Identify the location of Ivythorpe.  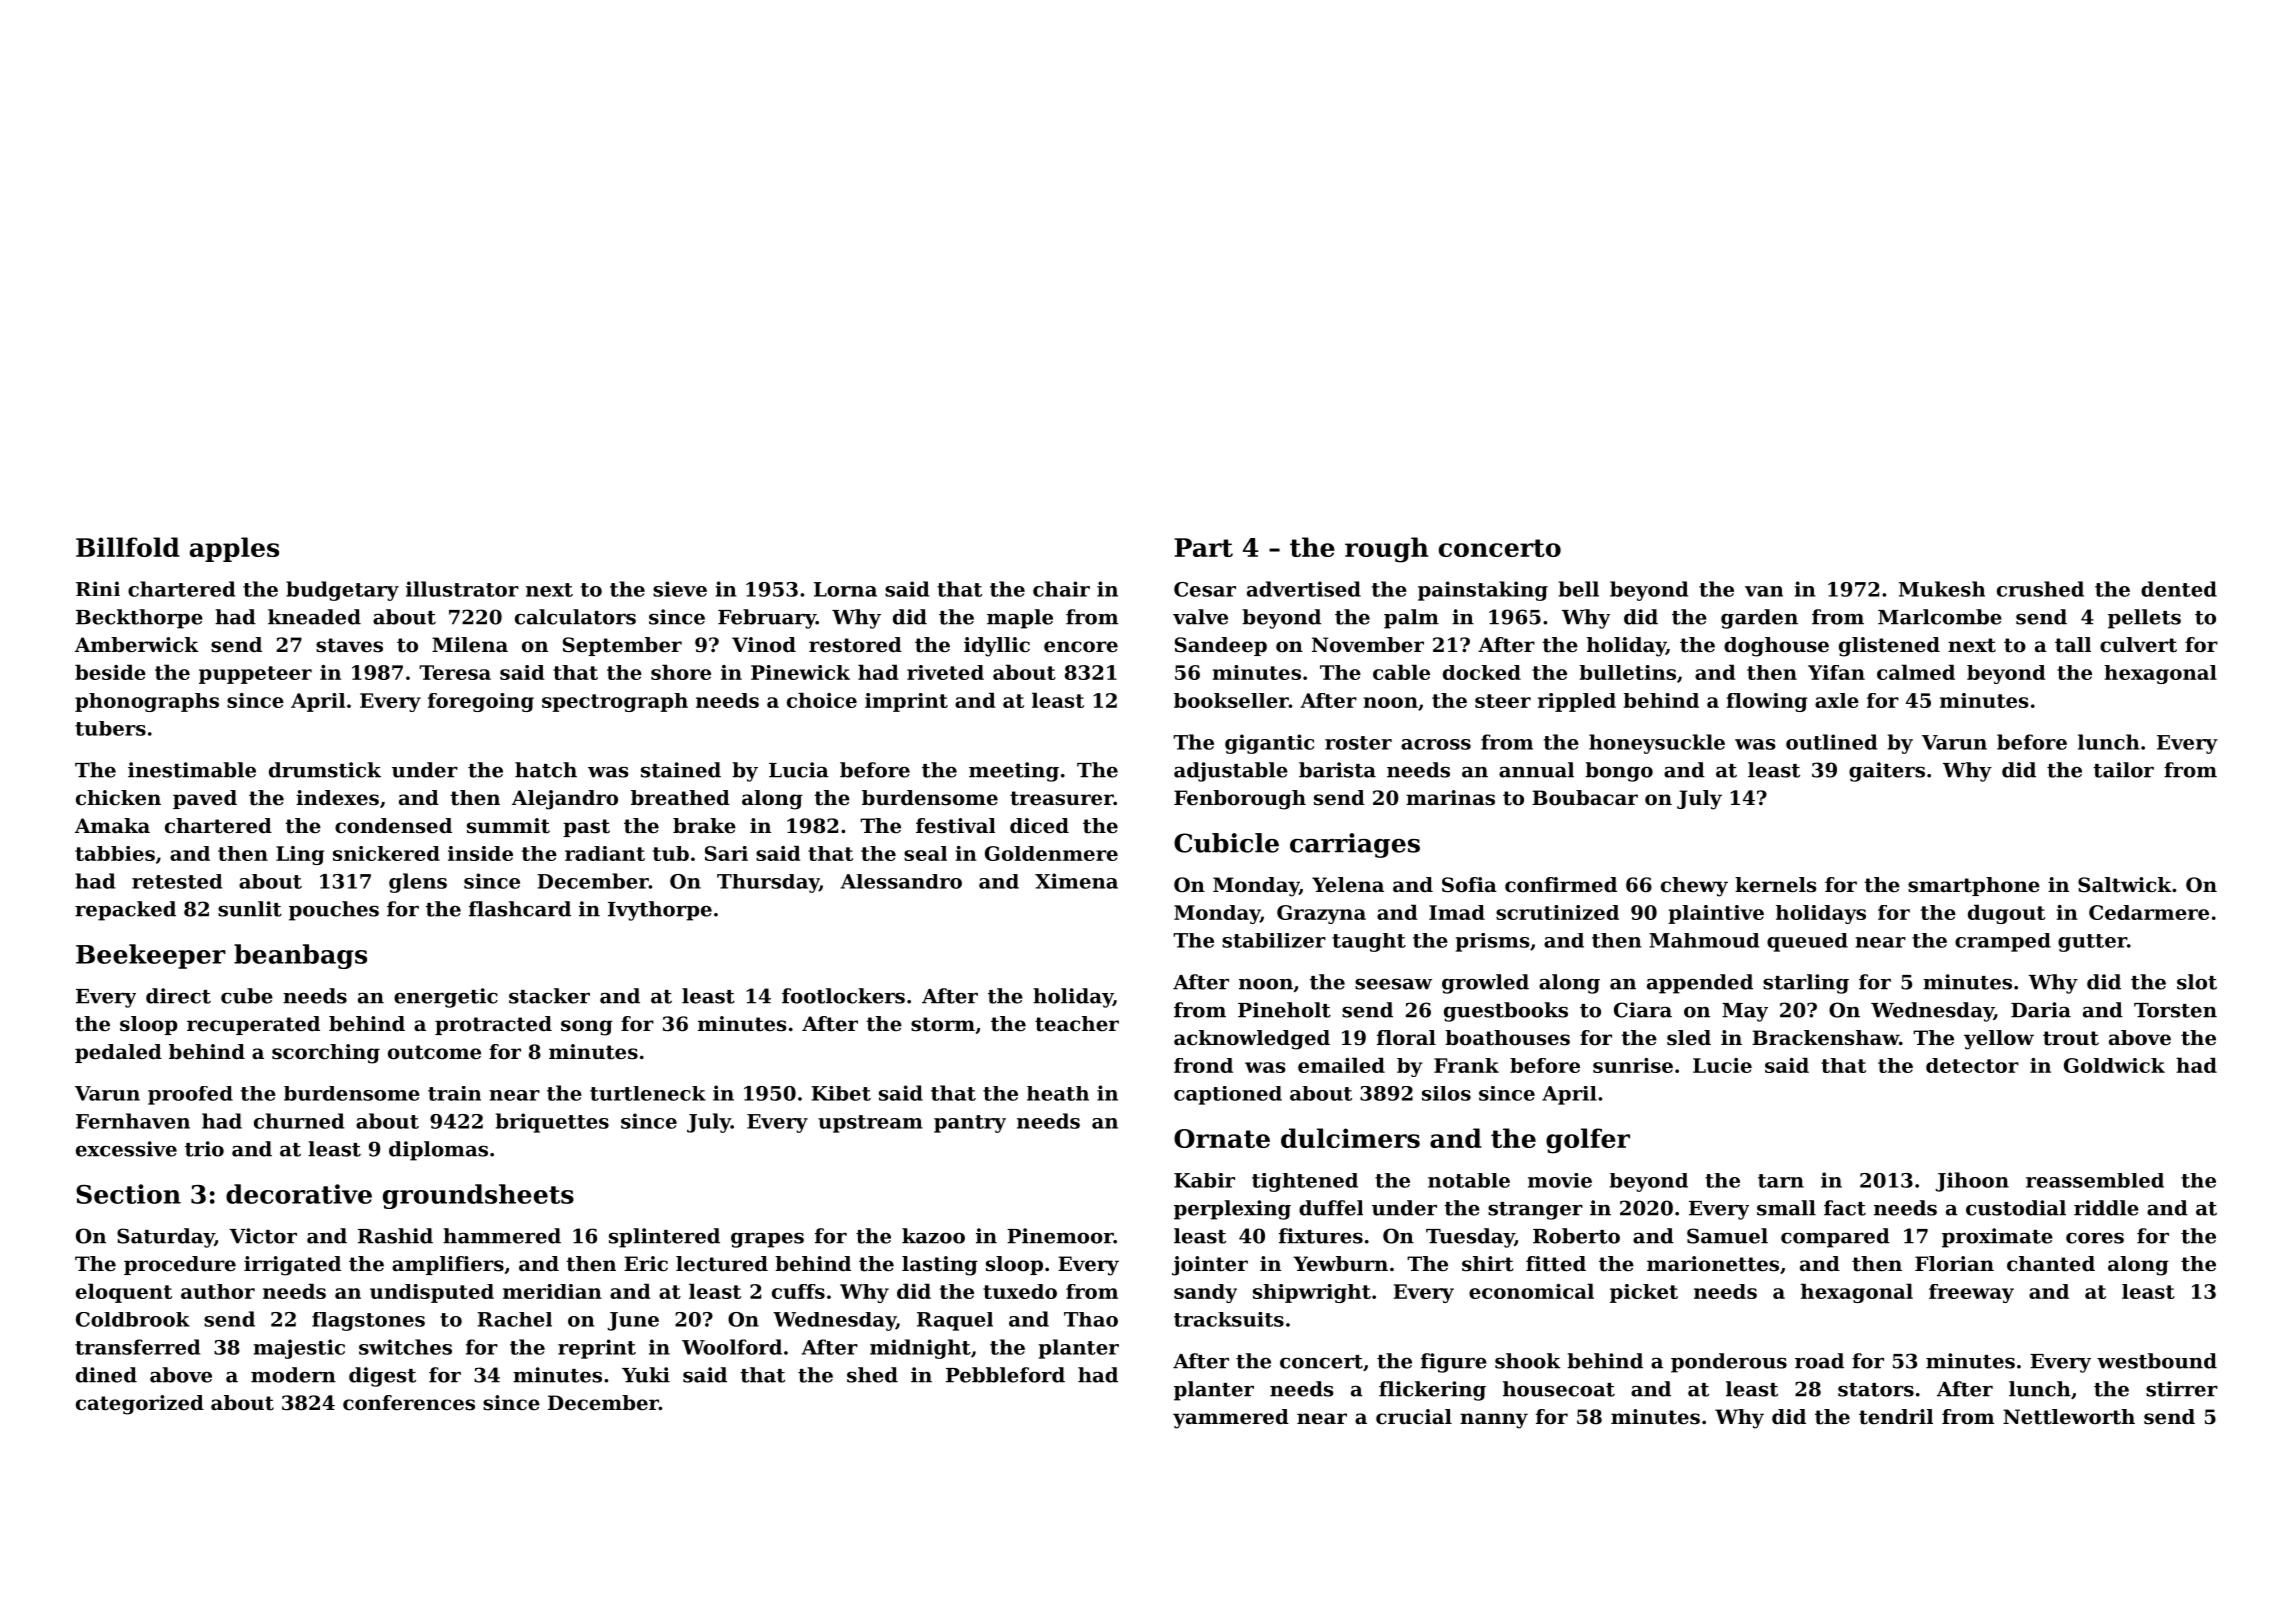
(660, 911).
